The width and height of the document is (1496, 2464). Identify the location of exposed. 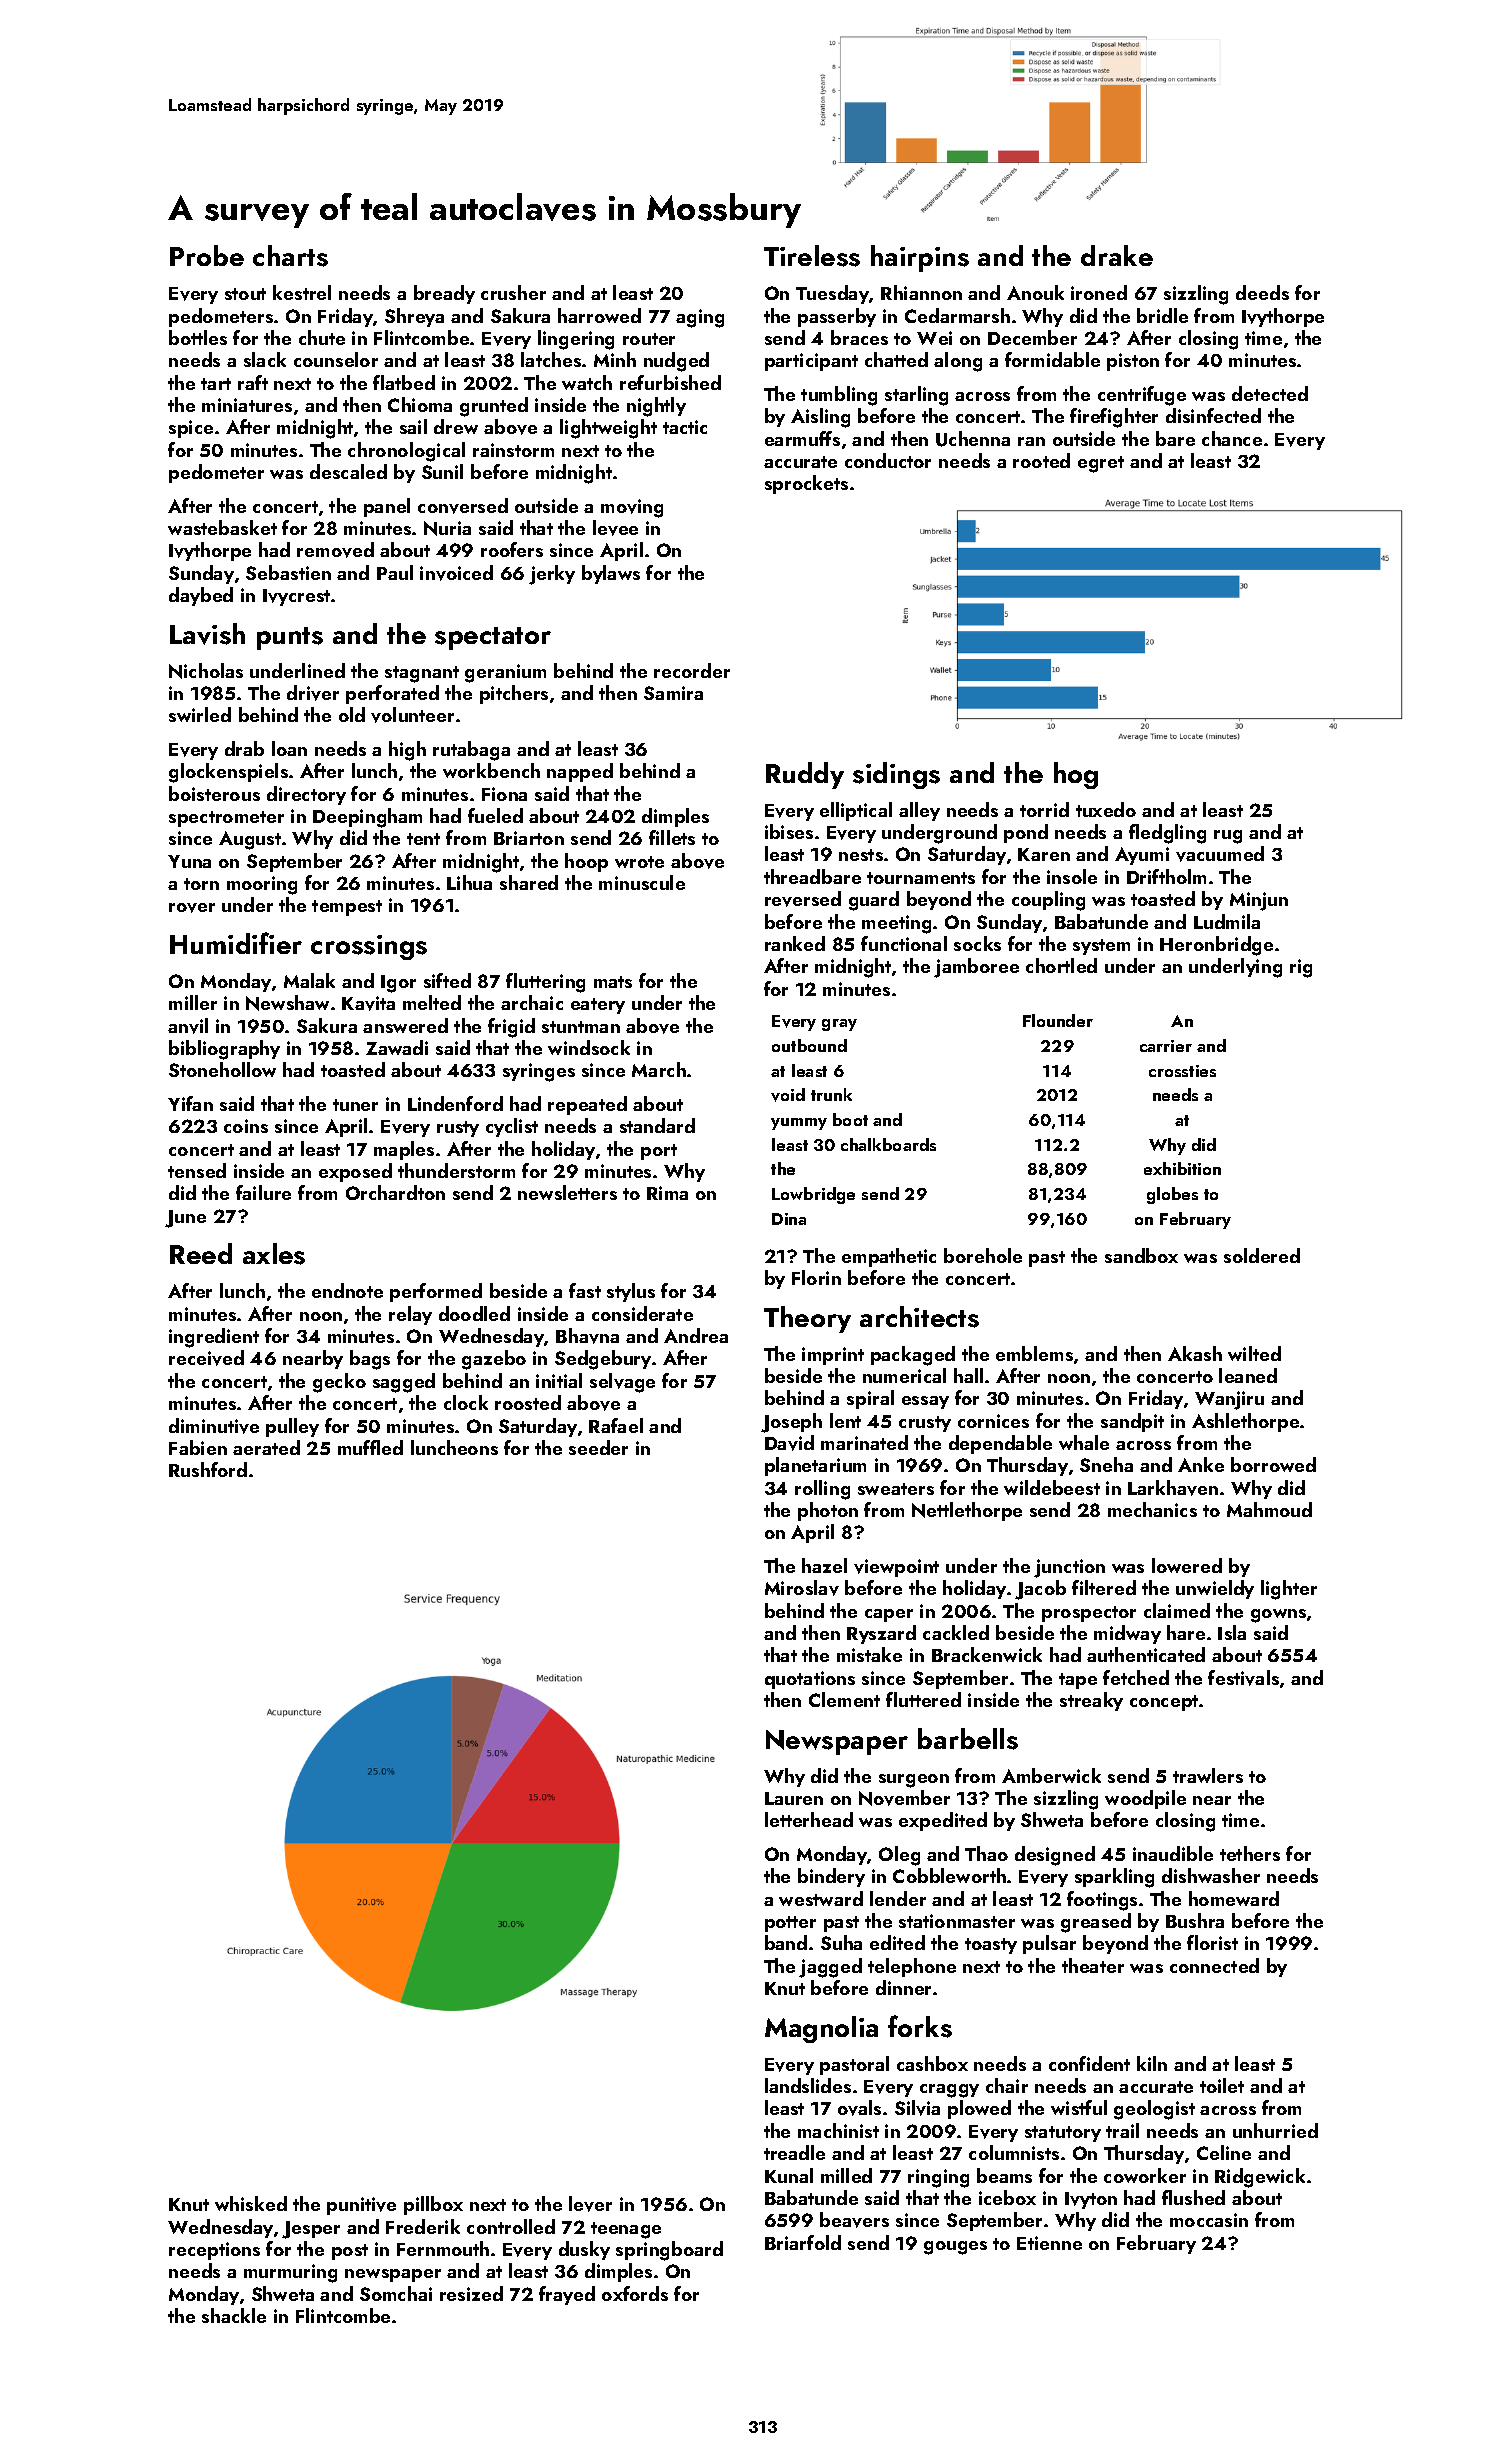
(355, 1172).
